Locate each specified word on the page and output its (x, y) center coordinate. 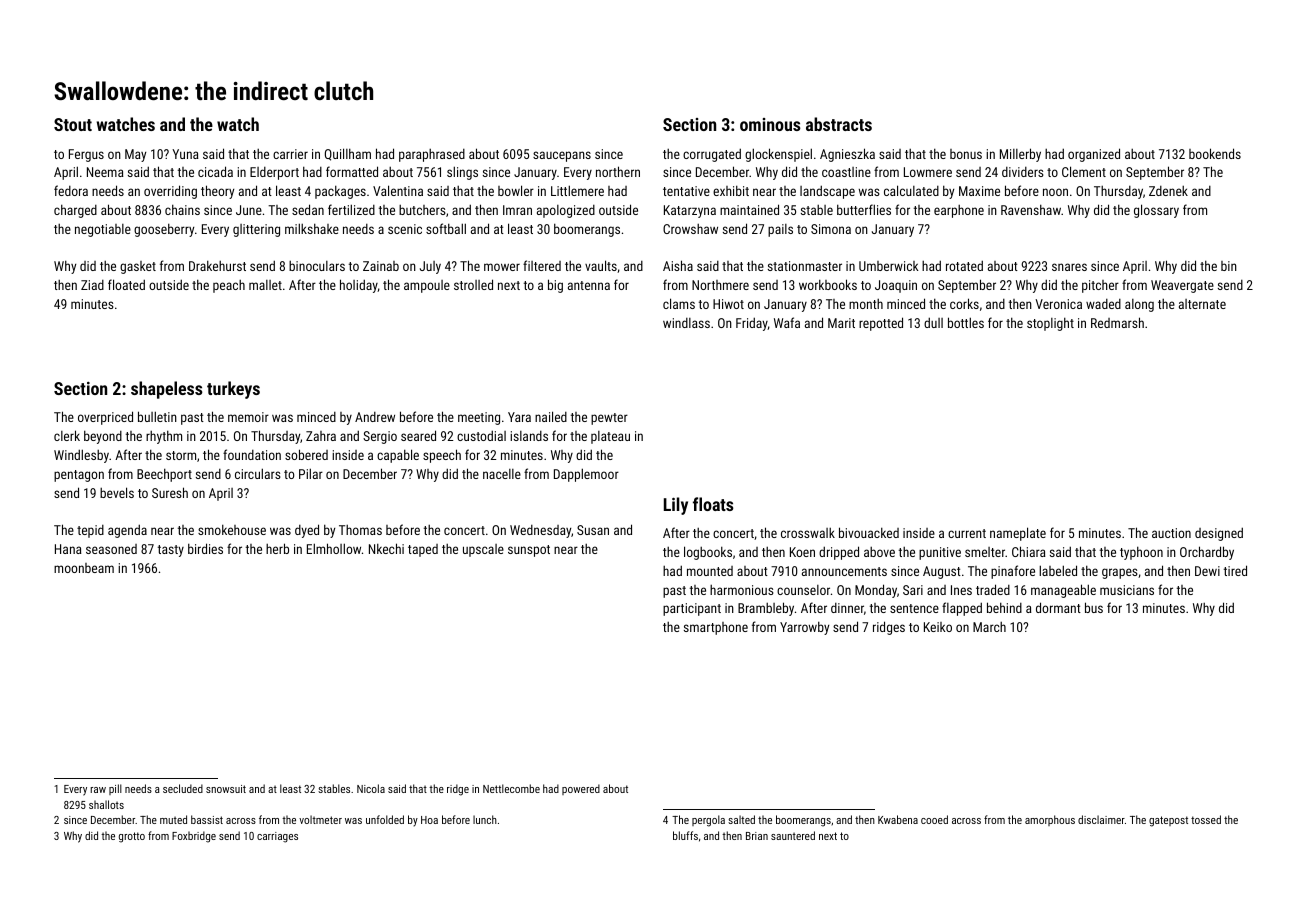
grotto (132, 837)
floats (713, 504)
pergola (708, 821)
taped (423, 550)
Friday (752, 324)
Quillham (348, 154)
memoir (248, 417)
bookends (1215, 153)
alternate (1202, 304)
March (989, 627)
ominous (770, 124)
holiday (359, 286)
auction (1171, 533)
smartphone (716, 628)
